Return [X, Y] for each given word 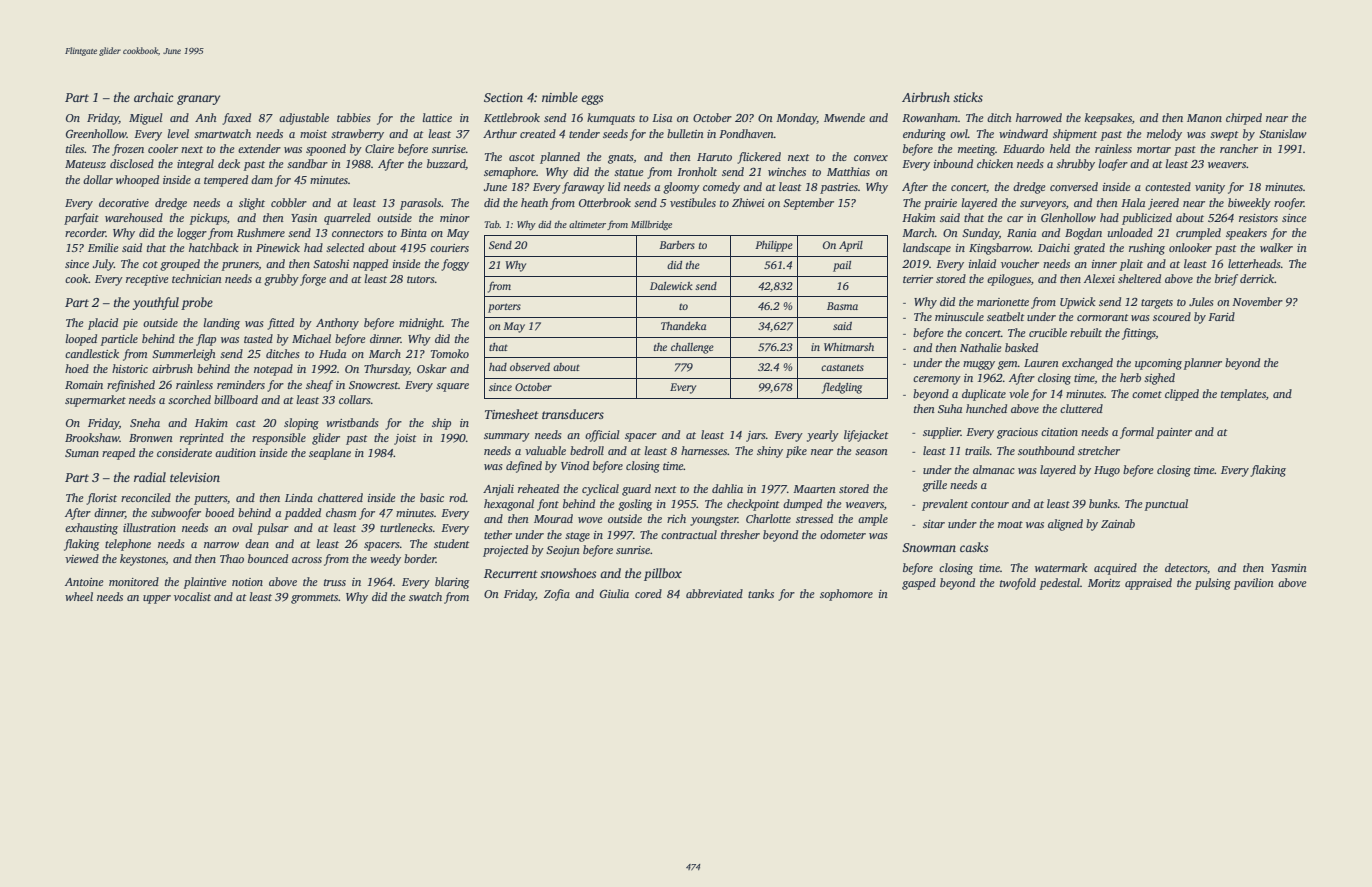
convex [871, 158]
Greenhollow [96, 133]
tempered [226, 181]
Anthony [337, 324]
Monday [796, 119]
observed [530, 367]
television [195, 477]
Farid [1221, 316]
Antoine [84, 582]
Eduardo [1024, 148]
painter [1174, 433]
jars [756, 436]
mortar [1154, 149]
